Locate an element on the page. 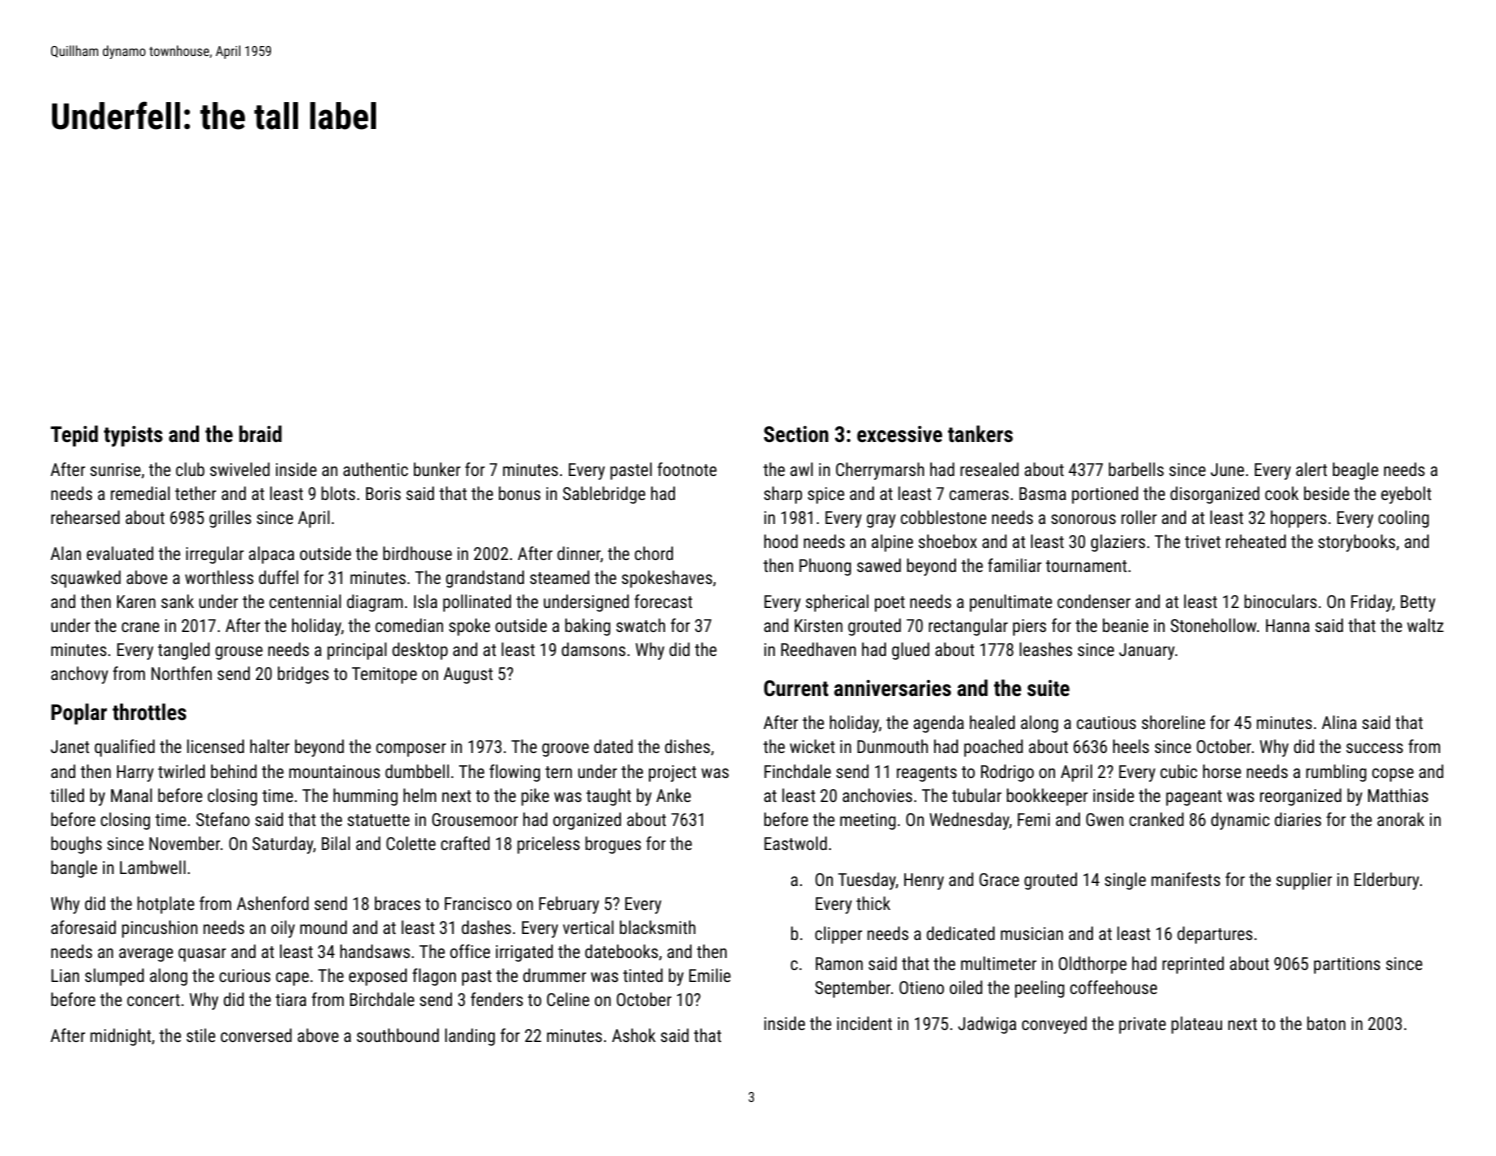  taught is located at coordinates (608, 797).
